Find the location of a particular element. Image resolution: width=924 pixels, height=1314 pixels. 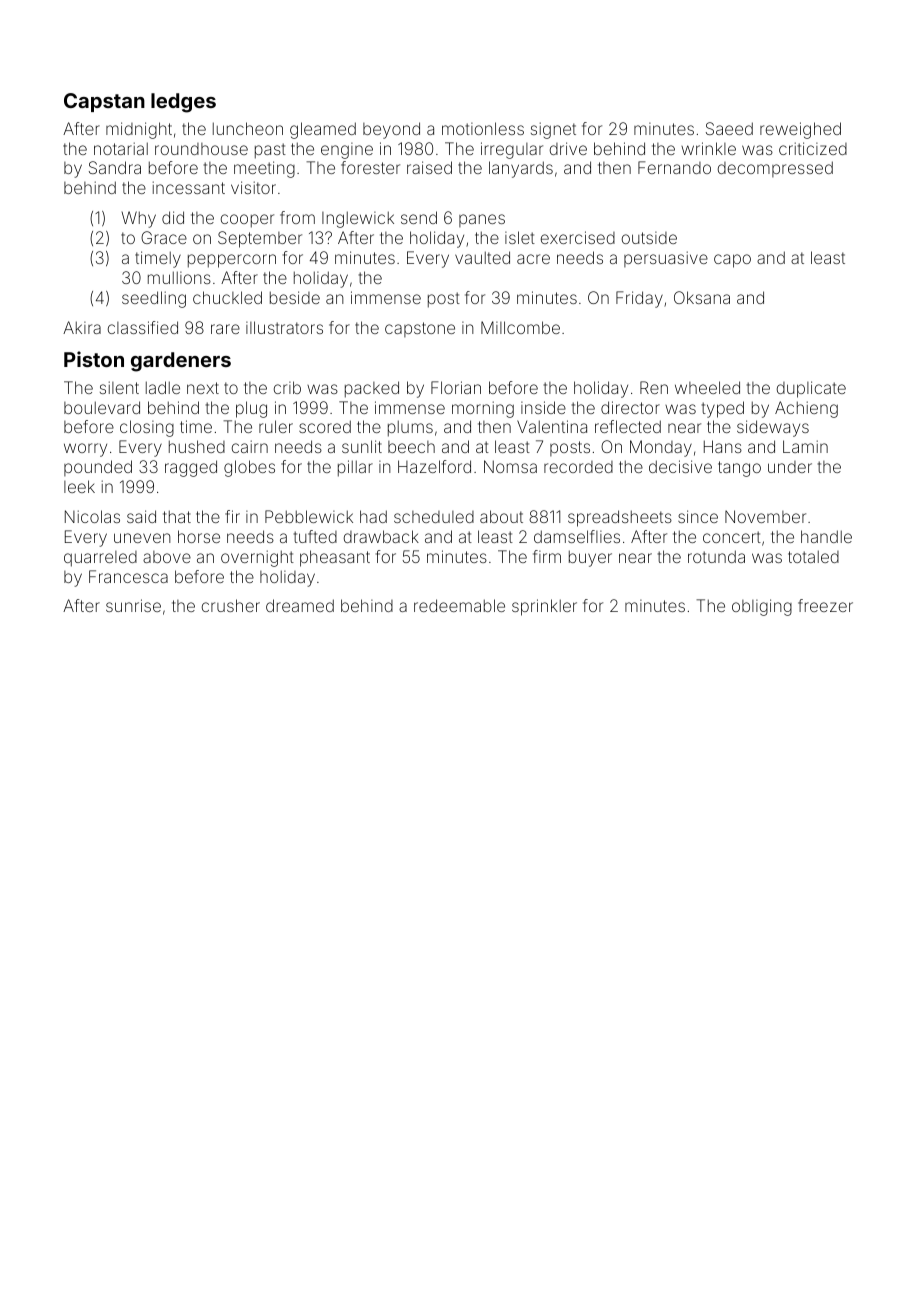

Saeed is located at coordinates (729, 128).
